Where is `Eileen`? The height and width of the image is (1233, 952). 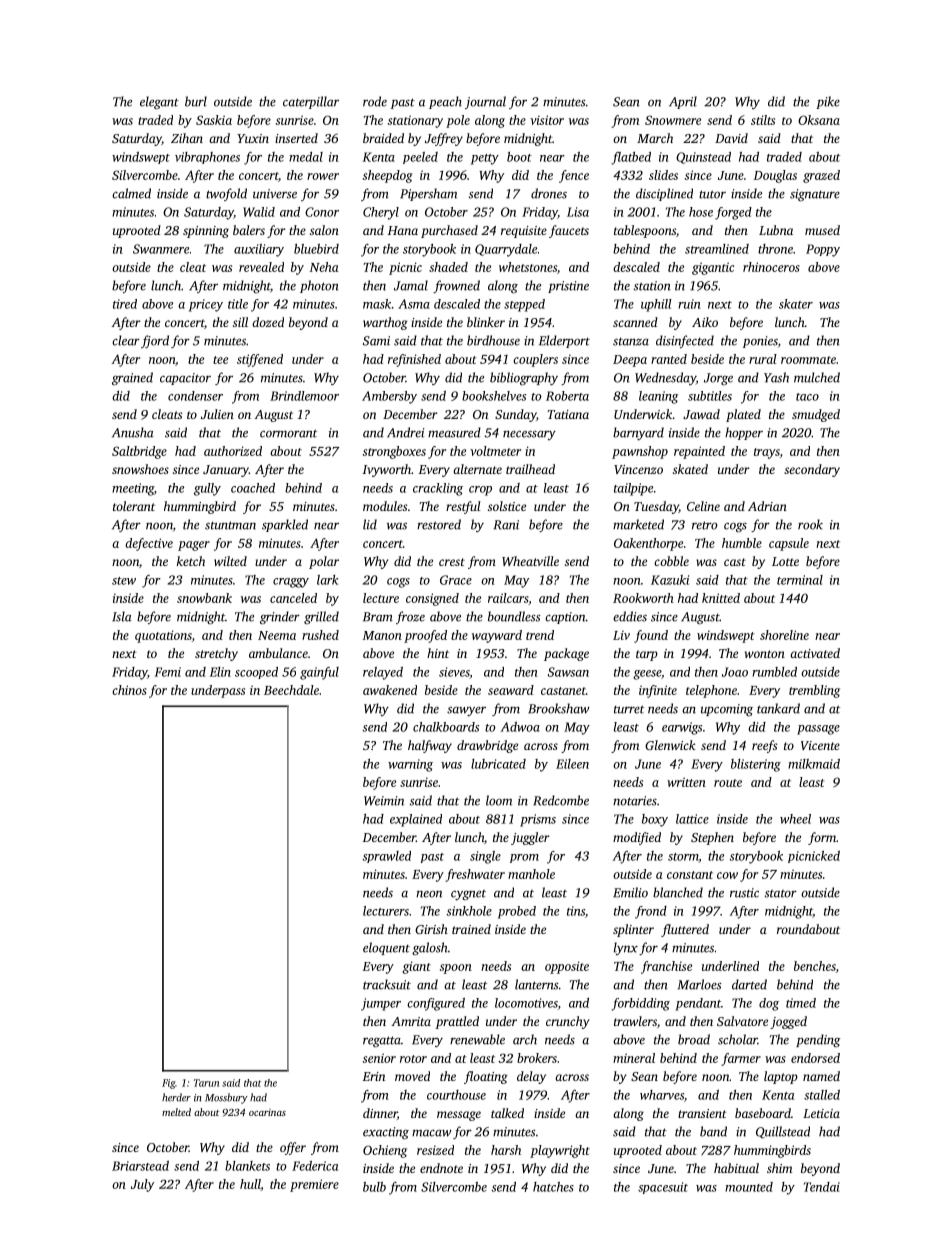
Eileen is located at coordinates (572, 764).
